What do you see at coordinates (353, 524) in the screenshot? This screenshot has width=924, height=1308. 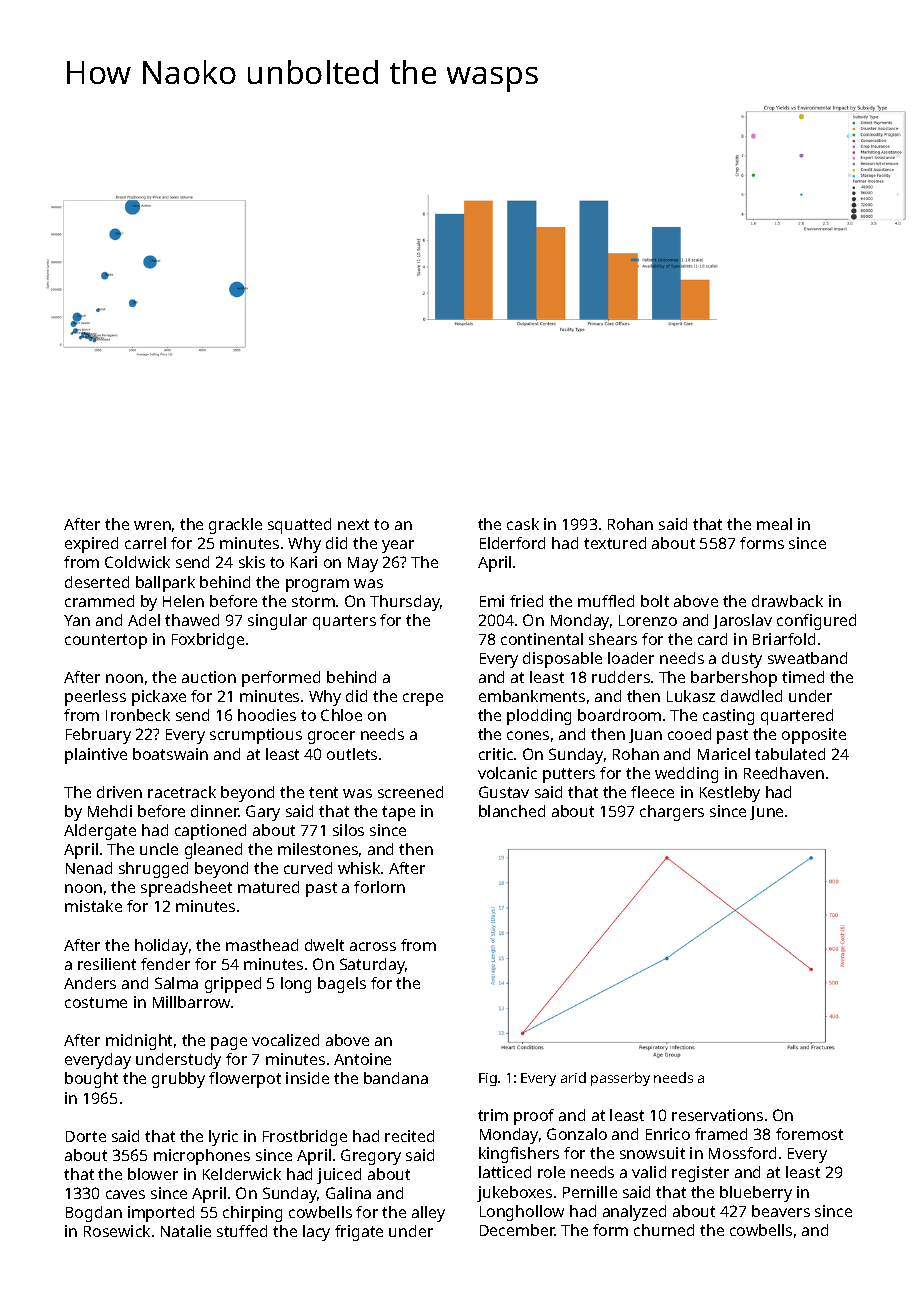 I see `next` at bounding box center [353, 524].
